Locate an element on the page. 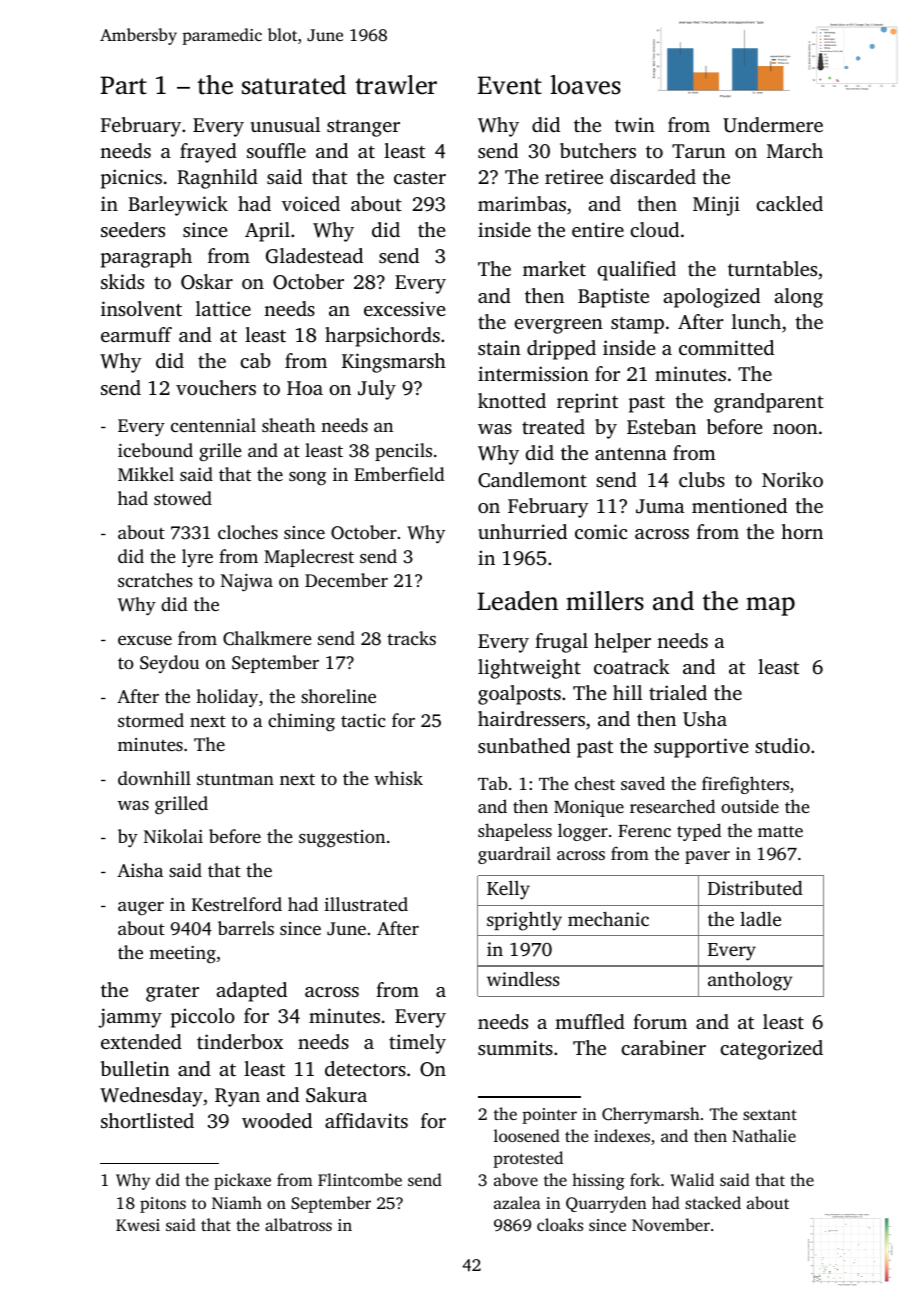  trawler is located at coordinates (396, 85).
